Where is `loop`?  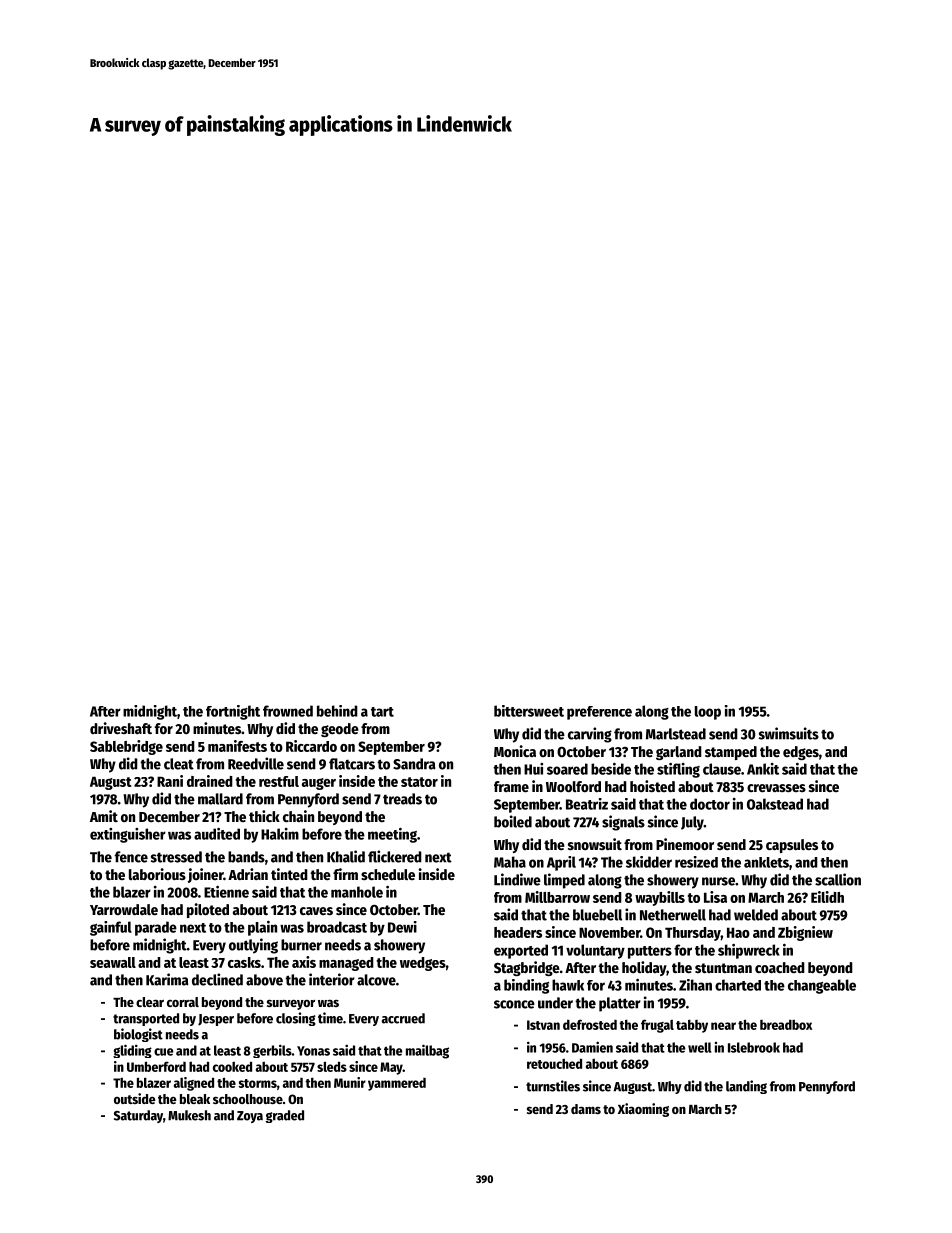
loop is located at coordinates (708, 713).
